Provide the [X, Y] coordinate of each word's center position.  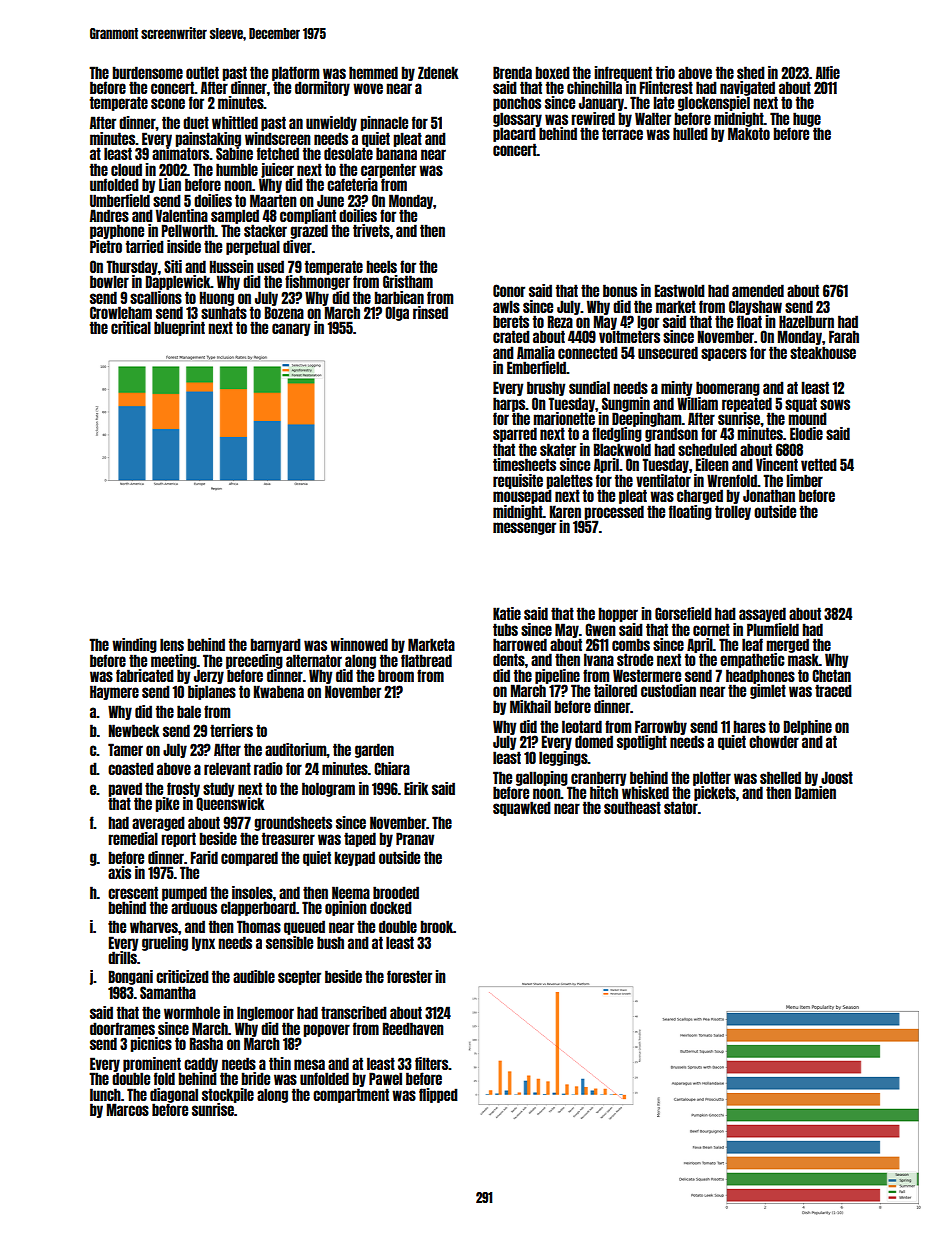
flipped [438, 1095]
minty [676, 388]
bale [189, 711]
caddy [201, 1064]
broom [396, 675]
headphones [760, 676]
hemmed [373, 72]
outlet [202, 72]
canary [291, 329]
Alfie [828, 72]
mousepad [522, 496]
